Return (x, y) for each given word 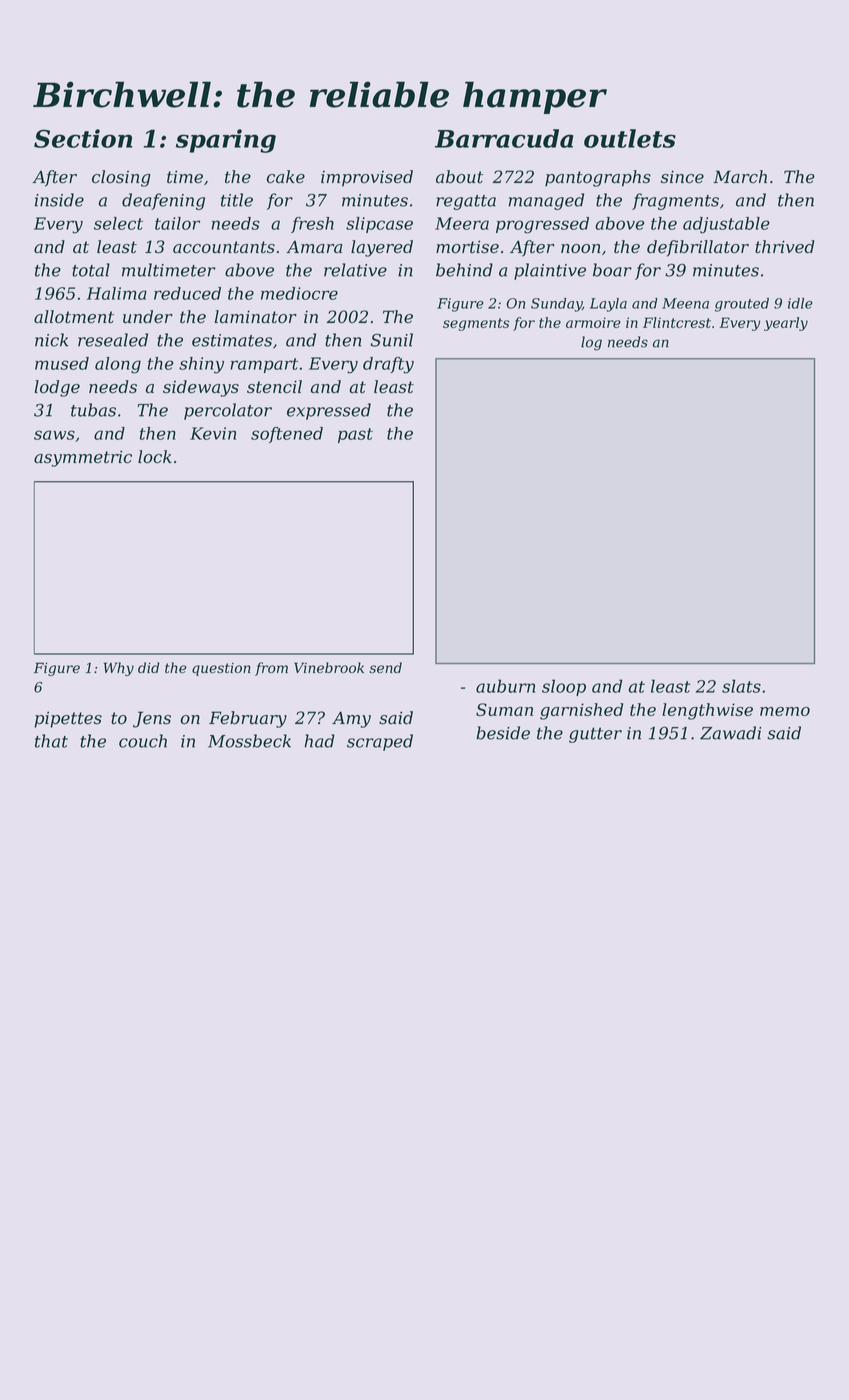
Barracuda (504, 138)
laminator (256, 317)
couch (143, 741)
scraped (380, 742)
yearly (786, 324)
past (355, 435)
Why (119, 669)
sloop (564, 687)
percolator (228, 411)
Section (83, 138)
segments (476, 324)
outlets (630, 138)
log (591, 343)
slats (741, 686)
